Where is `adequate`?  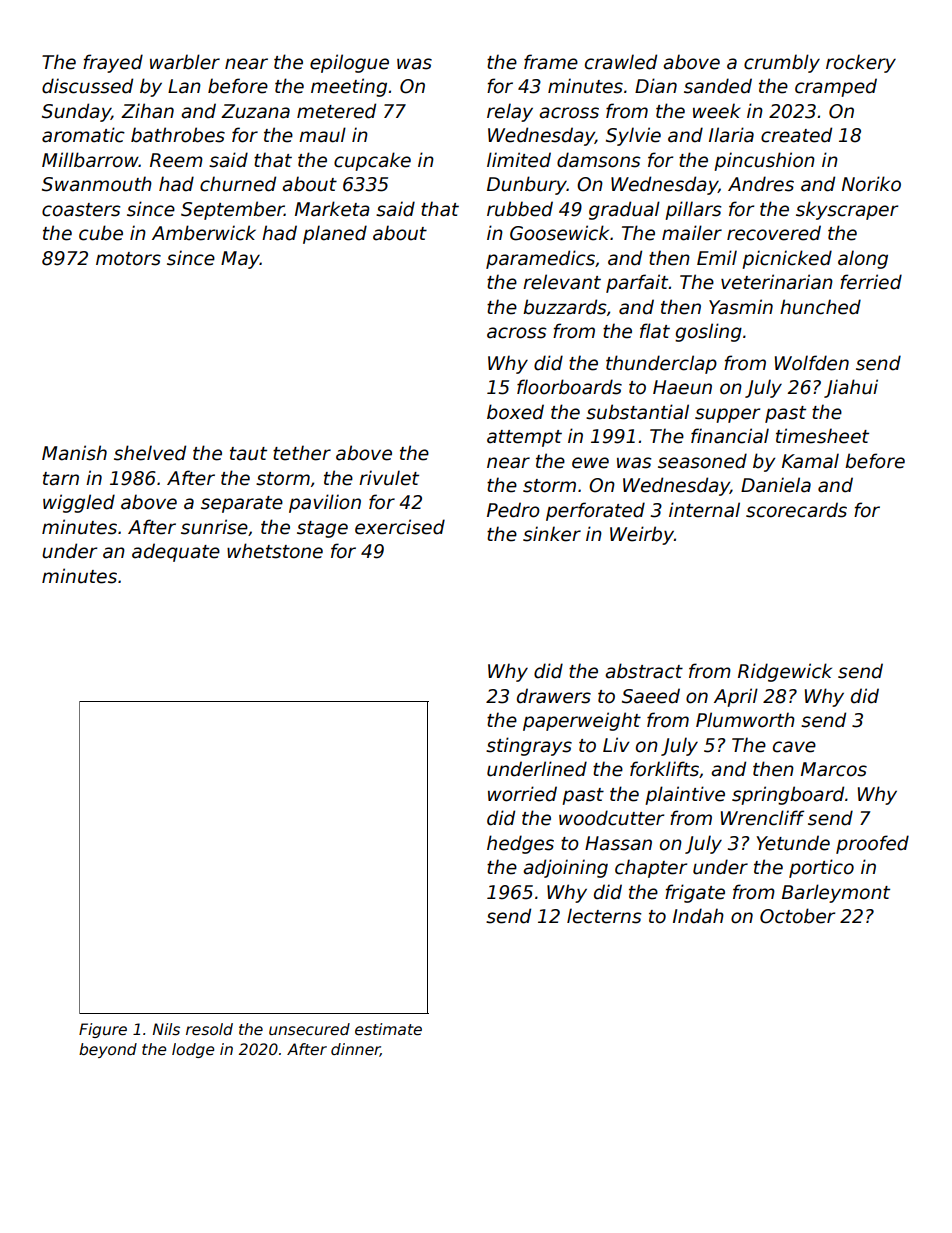
adequate is located at coordinates (176, 552).
